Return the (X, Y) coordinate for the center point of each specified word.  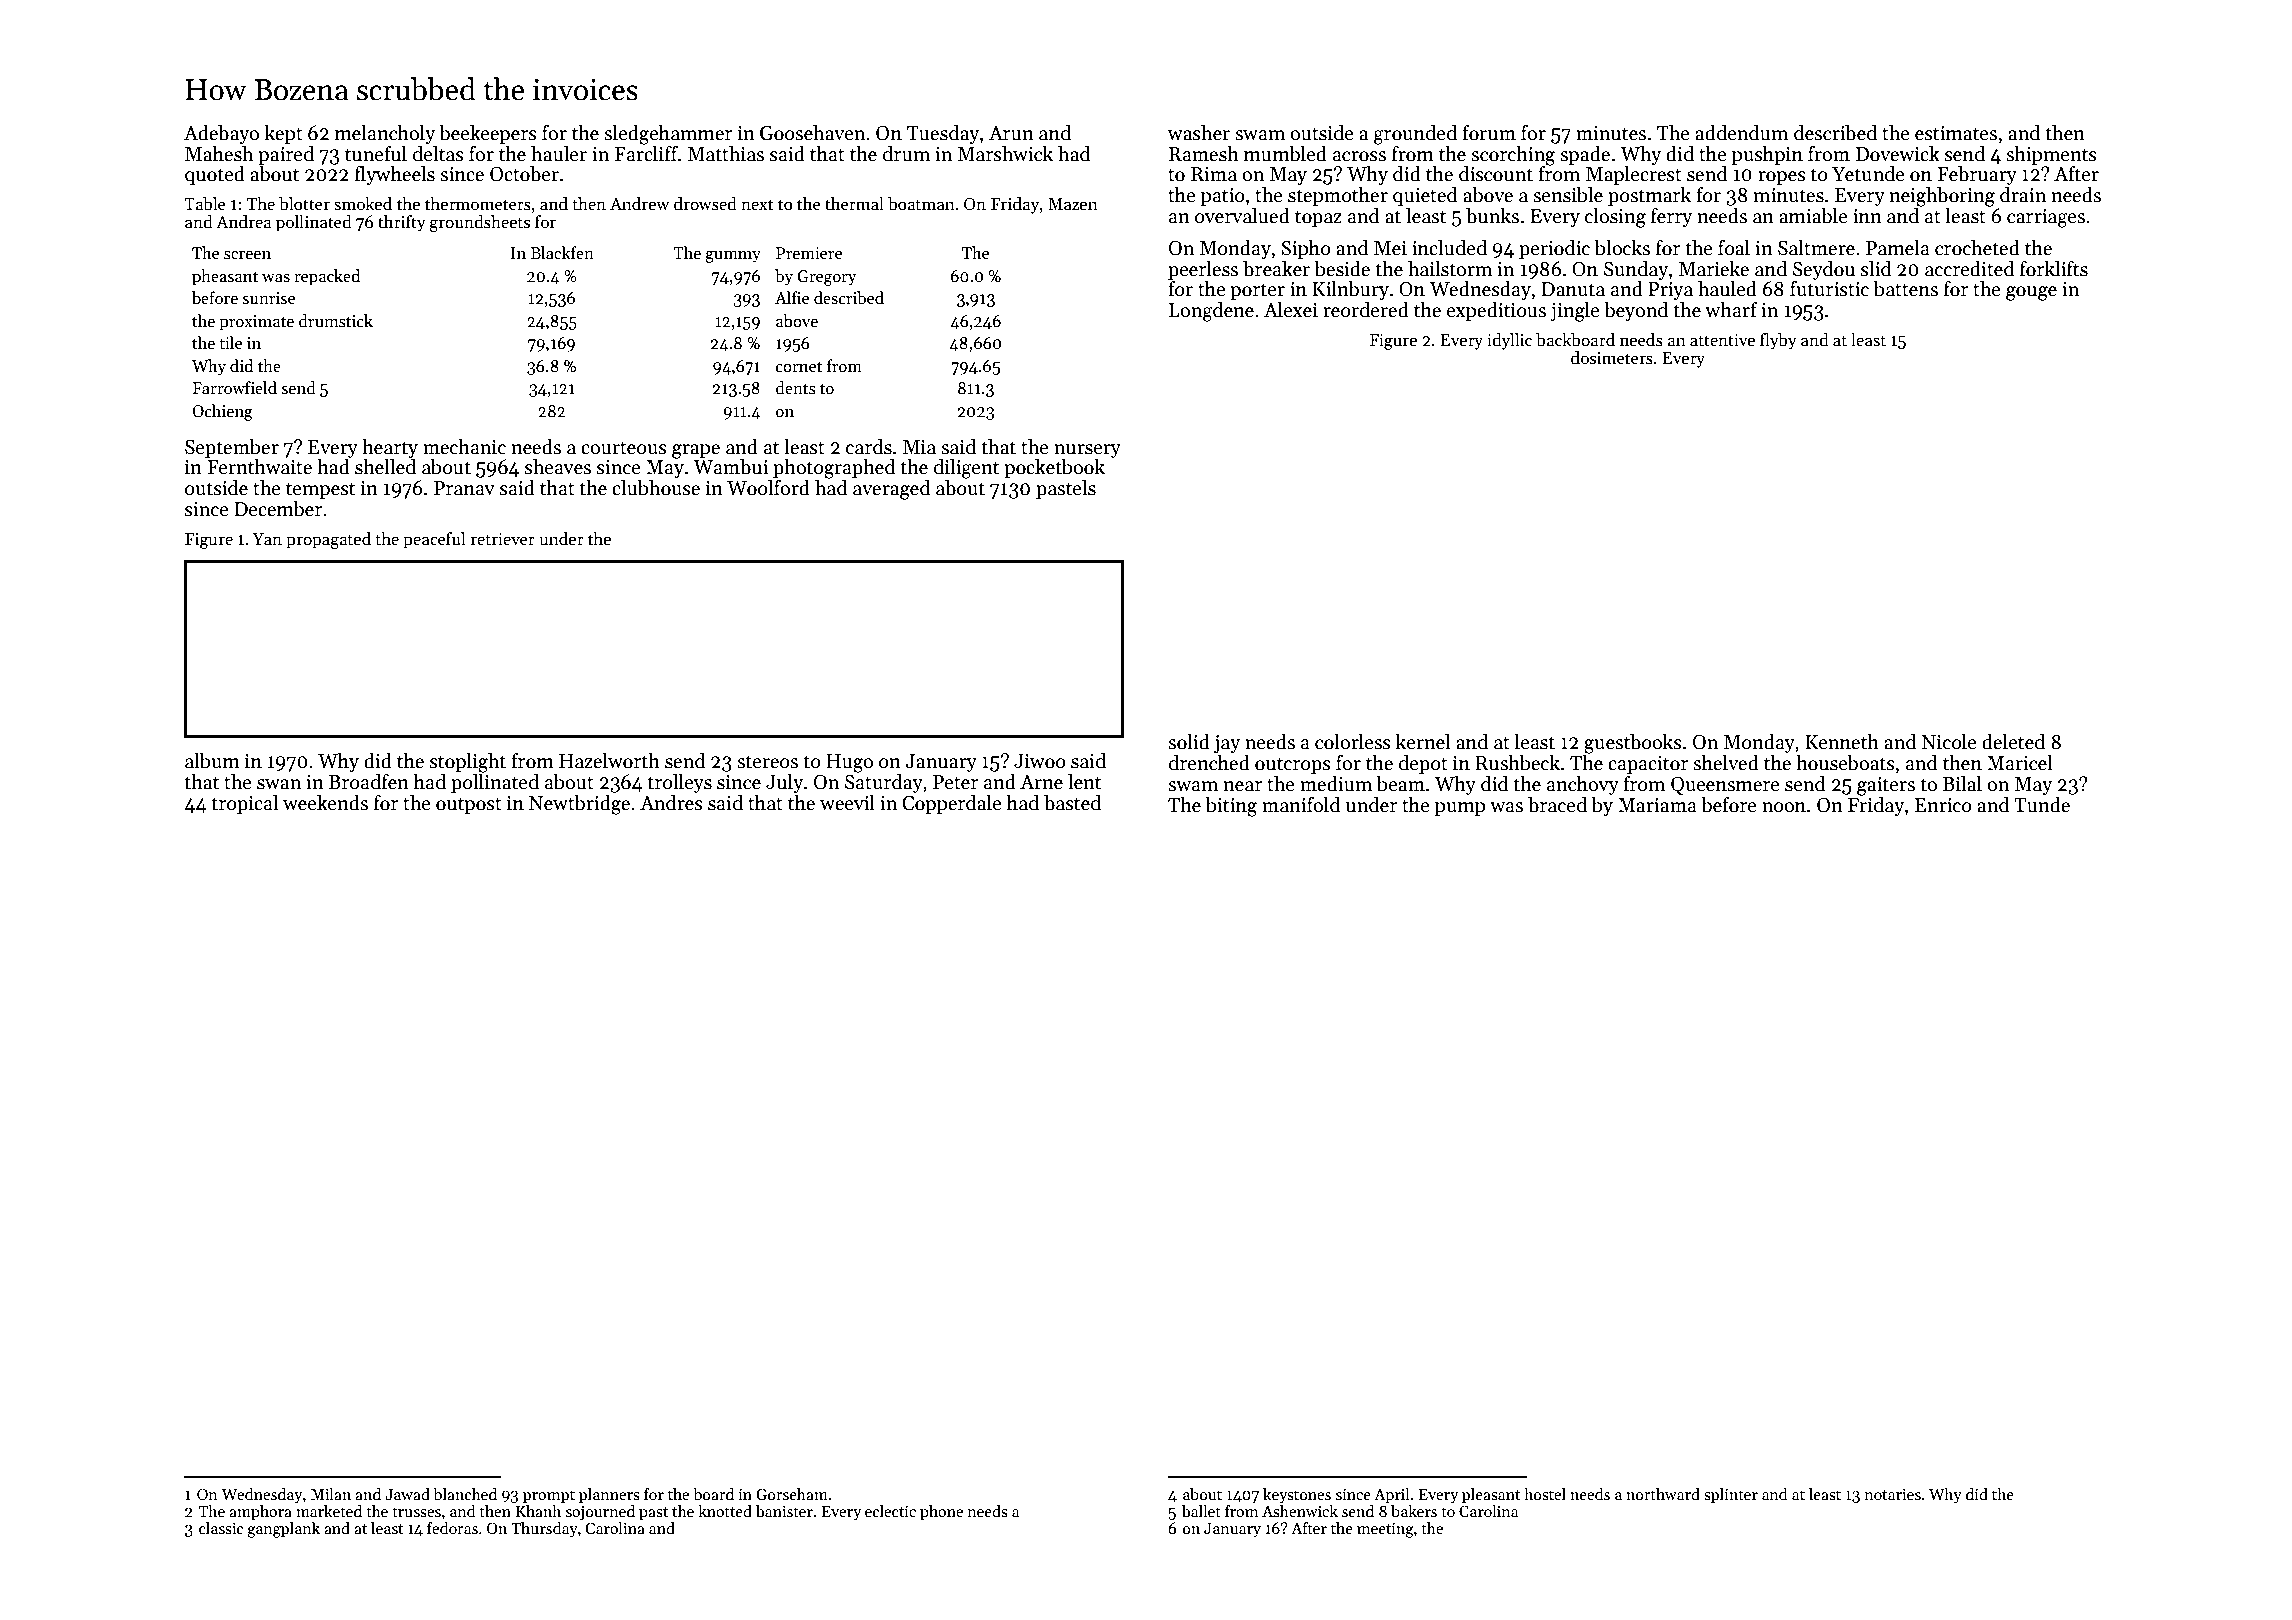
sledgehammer (668, 135)
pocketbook (1054, 468)
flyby (1778, 341)
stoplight (468, 763)
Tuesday (943, 134)
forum (1489, 133)
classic (221, 1528)
